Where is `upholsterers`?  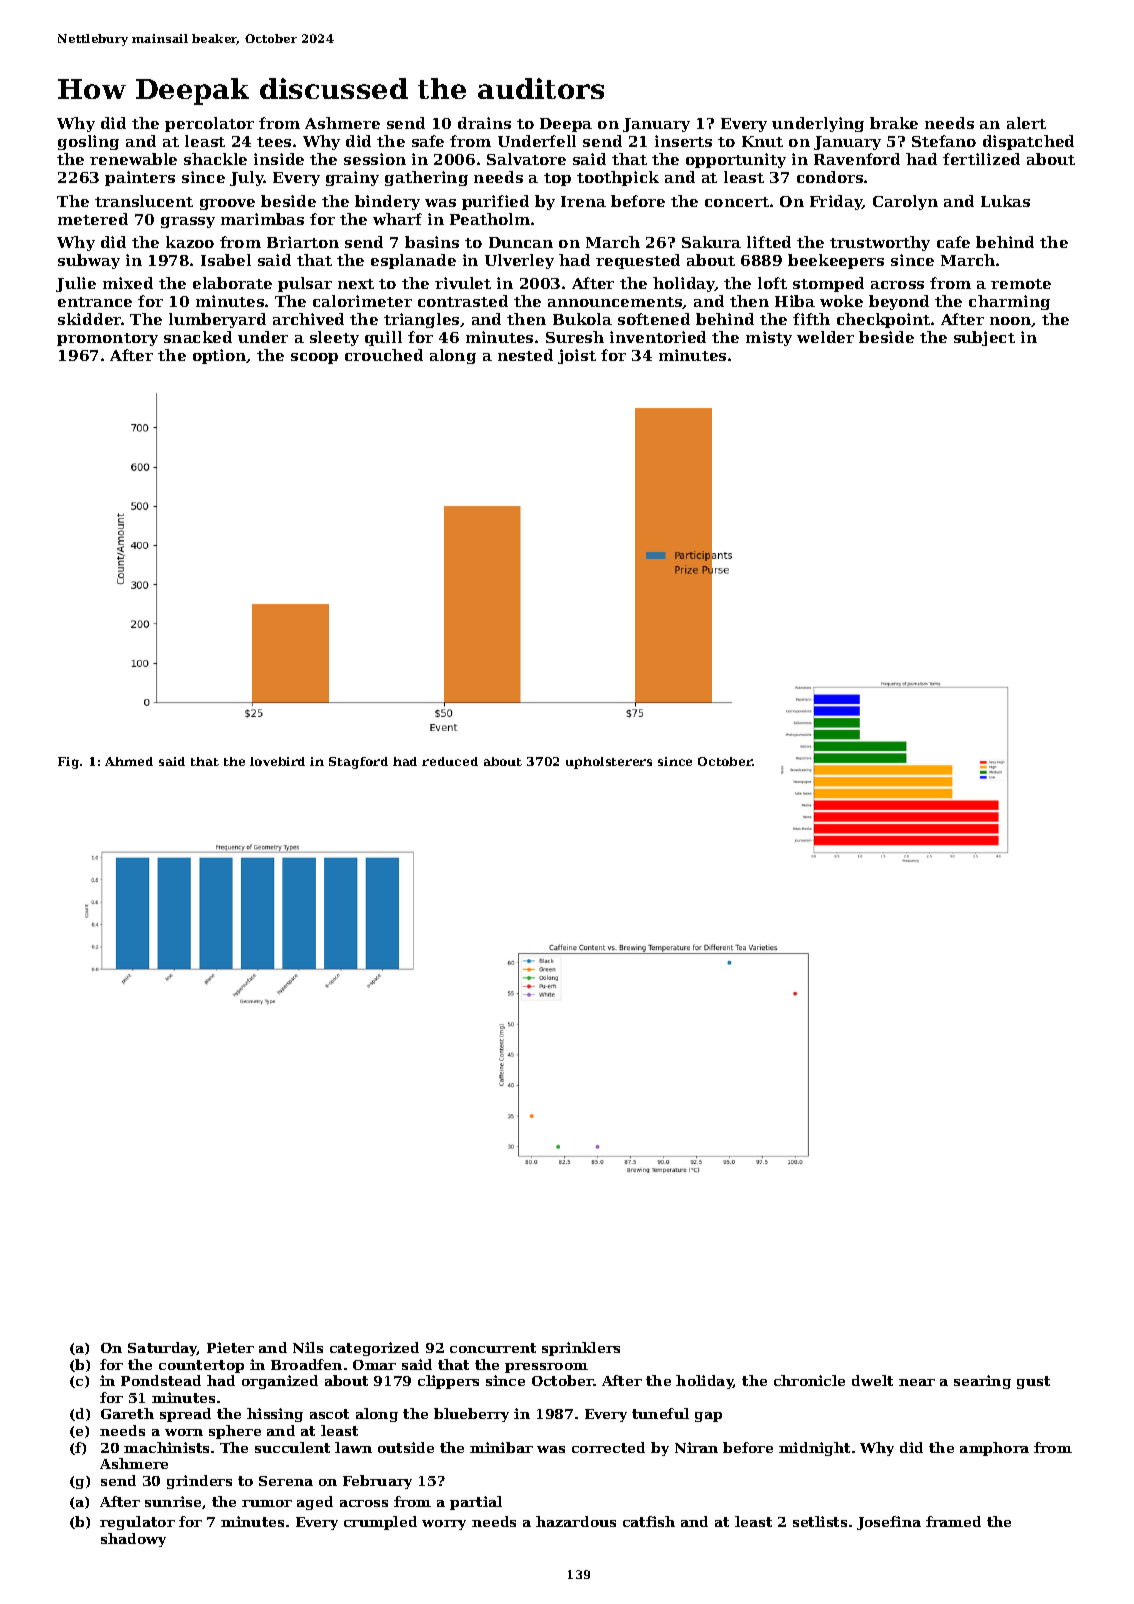
upholsterers is located at coordinates (609, 763).
